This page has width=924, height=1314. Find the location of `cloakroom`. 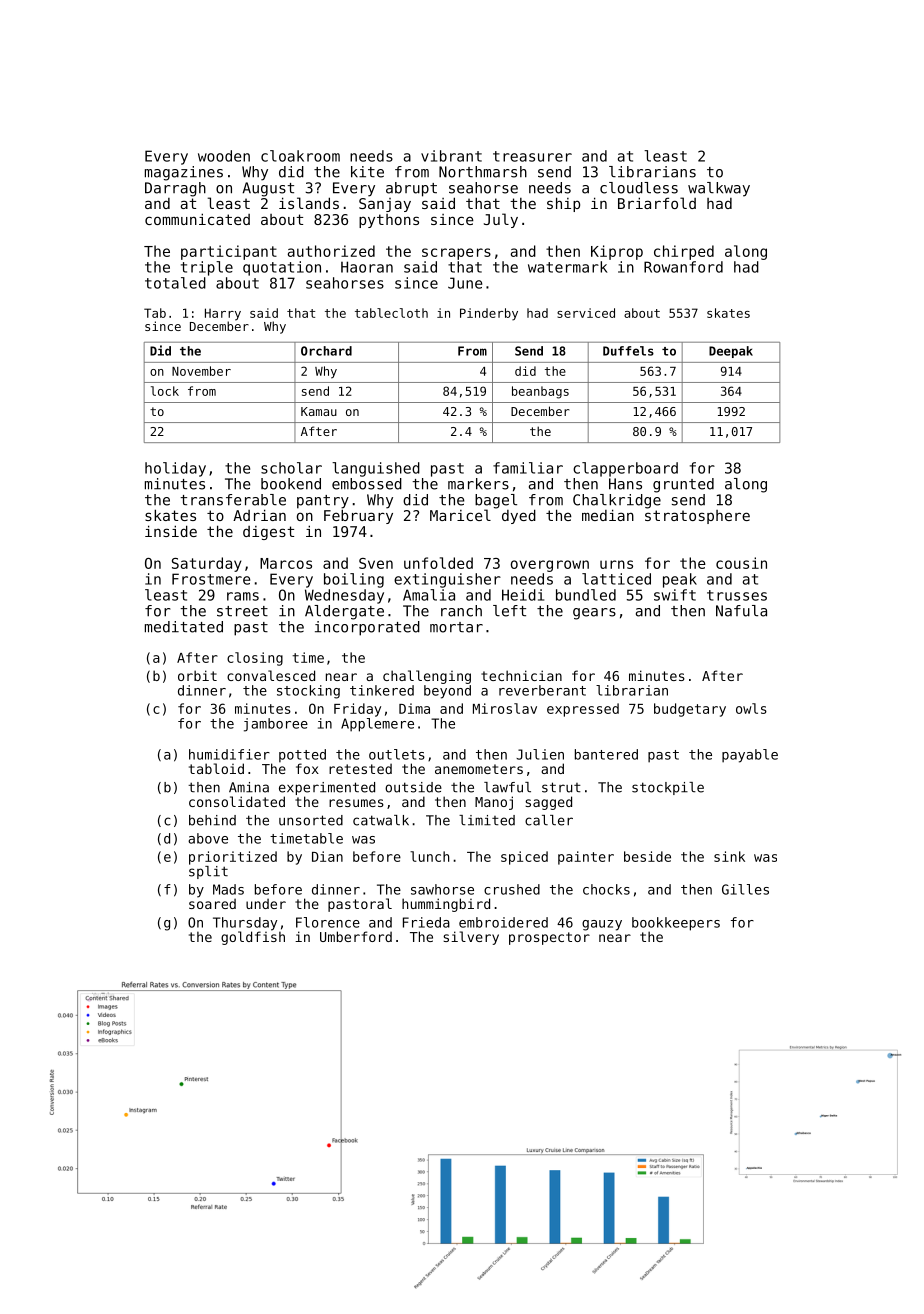

cloakroom is located at coordinates (300, 156).
